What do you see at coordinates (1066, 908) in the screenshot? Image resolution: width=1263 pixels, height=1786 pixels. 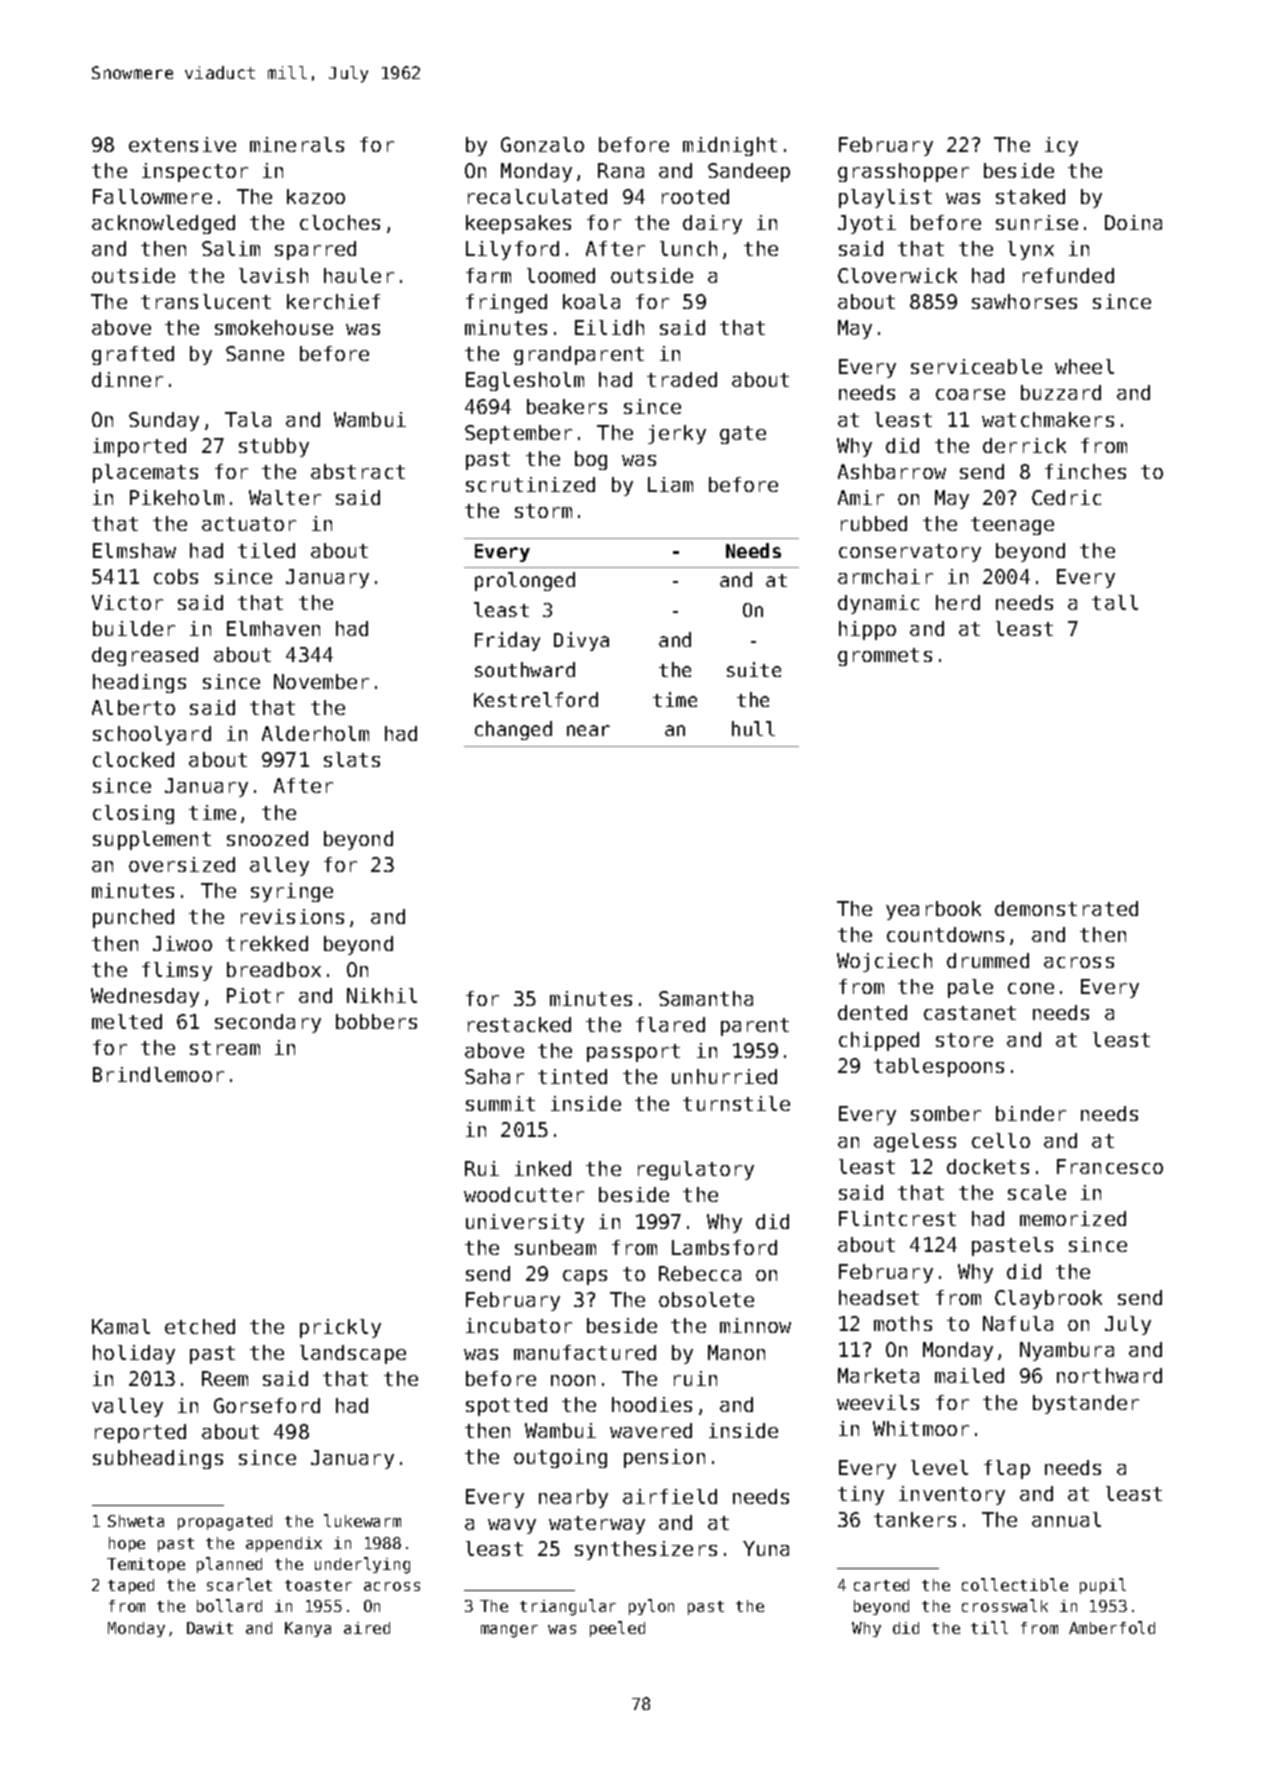 I see `demonstrated` at bounding box center [1066, 908].
